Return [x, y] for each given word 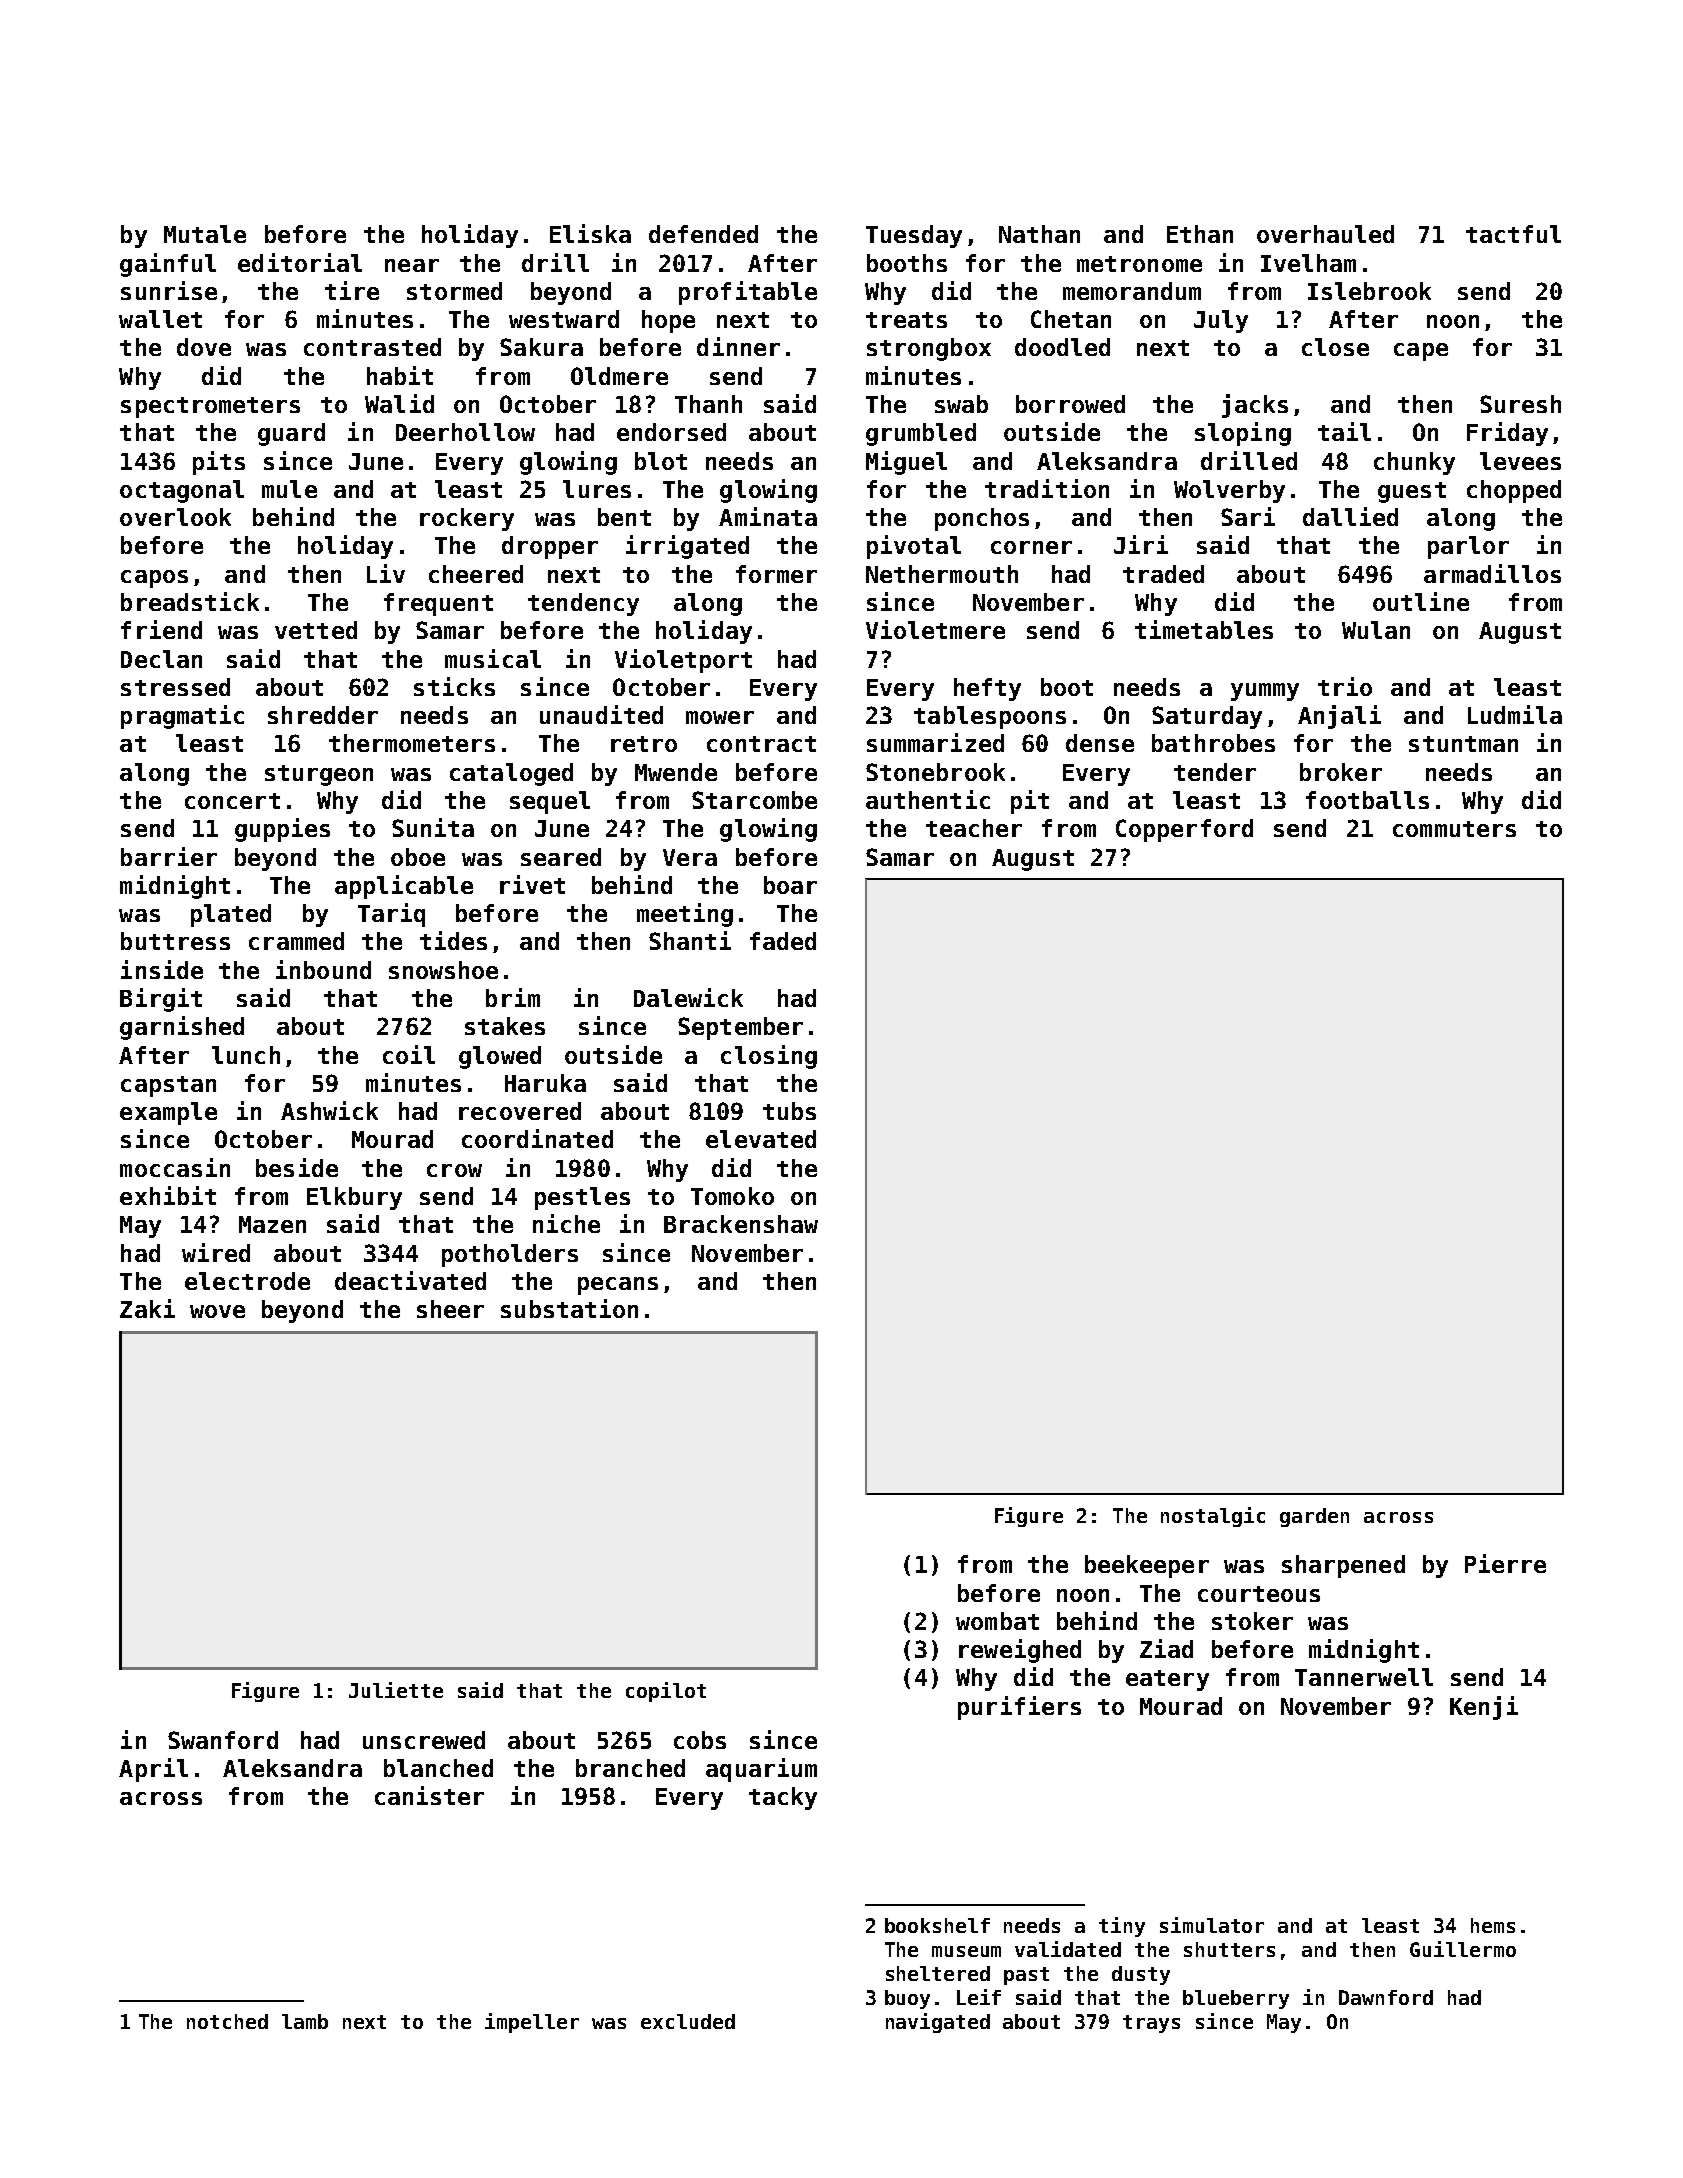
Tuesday [914, 236]
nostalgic [1213, 1517]
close [1335, 347]
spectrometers [210, 407]
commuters [1454, 829]
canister [429, 1795]
